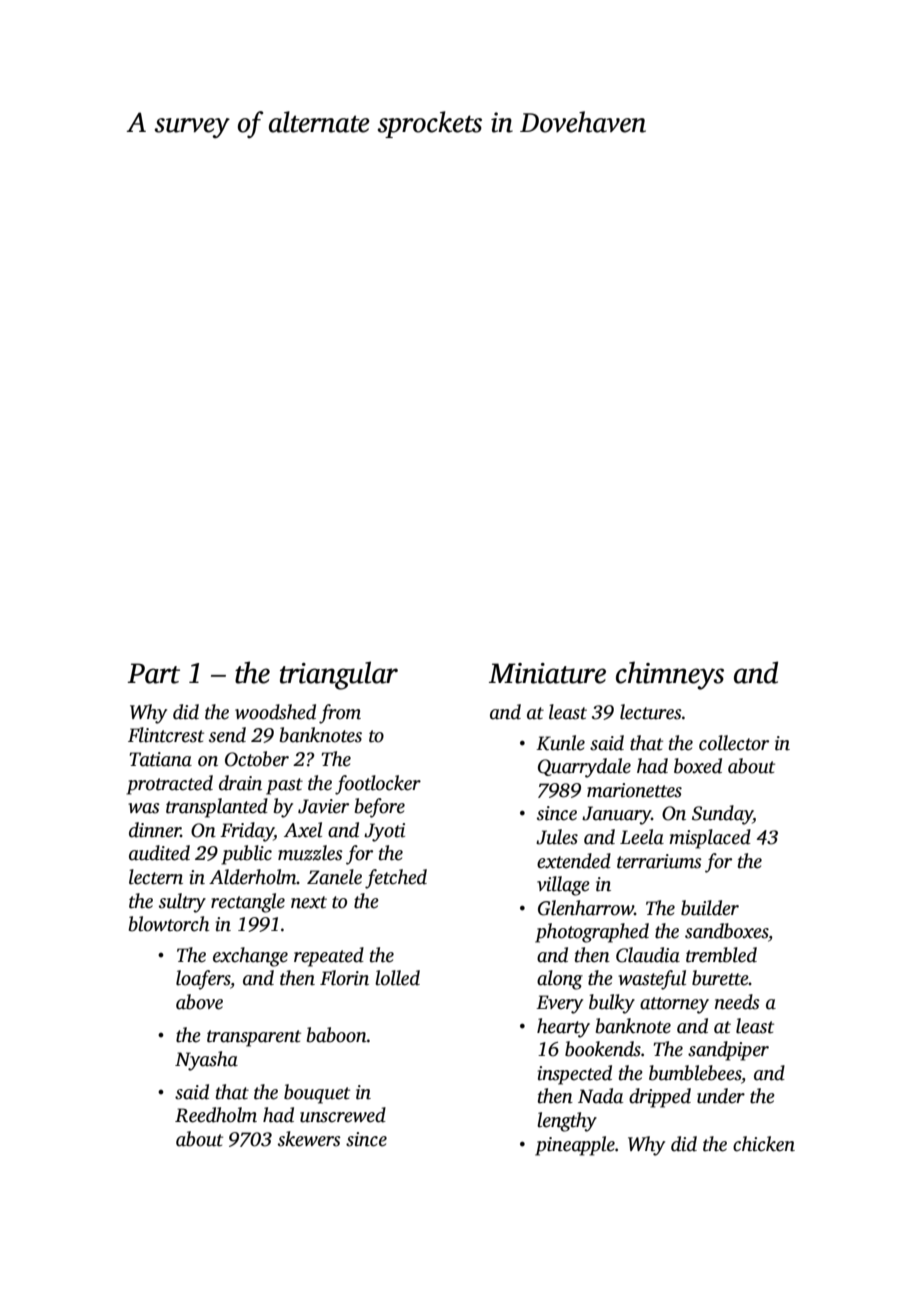 This document has height=1311, width=924. I want to click on Jules, so click(557, 837).
